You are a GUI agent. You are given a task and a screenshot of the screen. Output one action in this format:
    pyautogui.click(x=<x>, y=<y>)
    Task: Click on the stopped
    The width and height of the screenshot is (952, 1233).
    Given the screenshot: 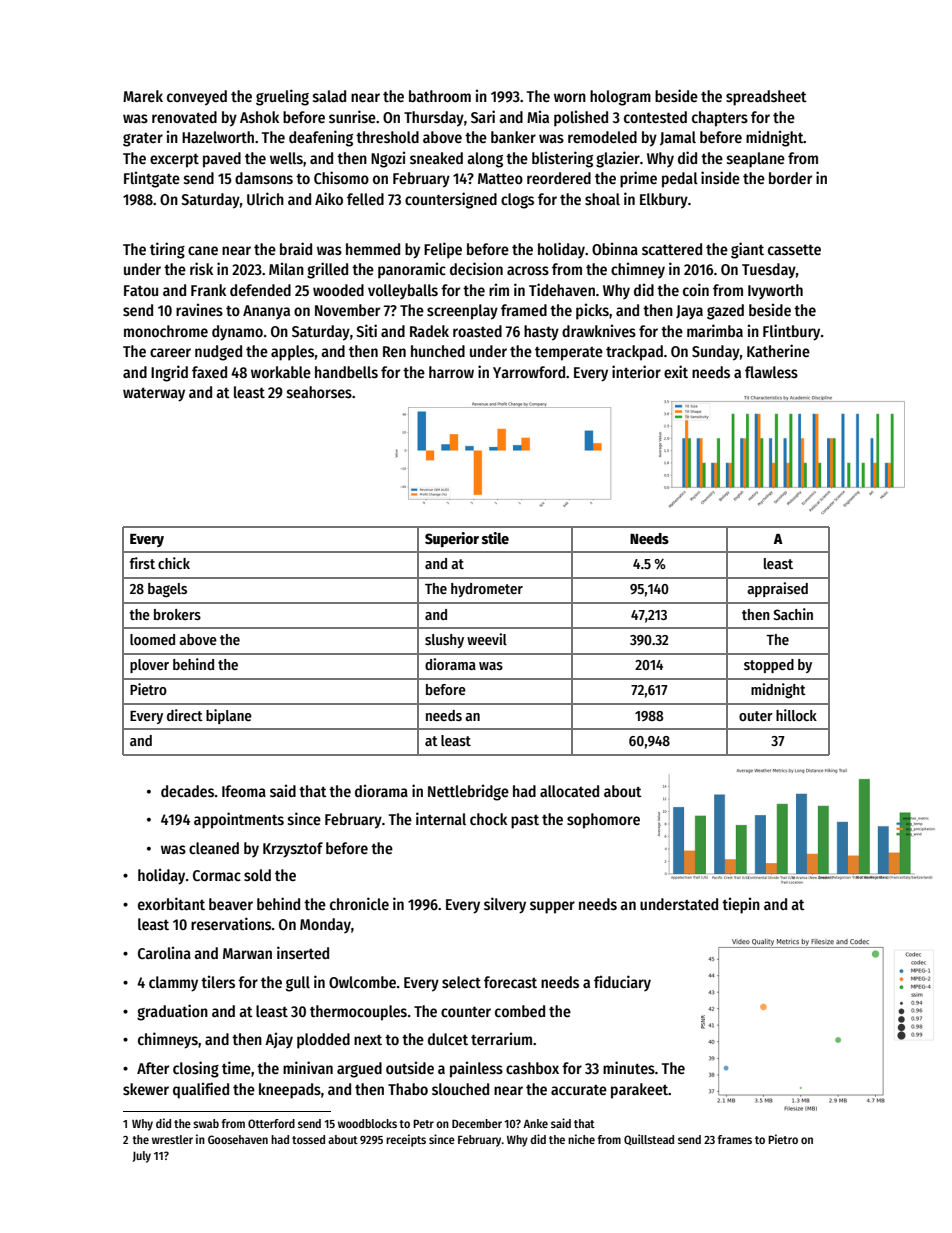 What is the action you would take?
    pyautogui.click(x=769, y=666)
